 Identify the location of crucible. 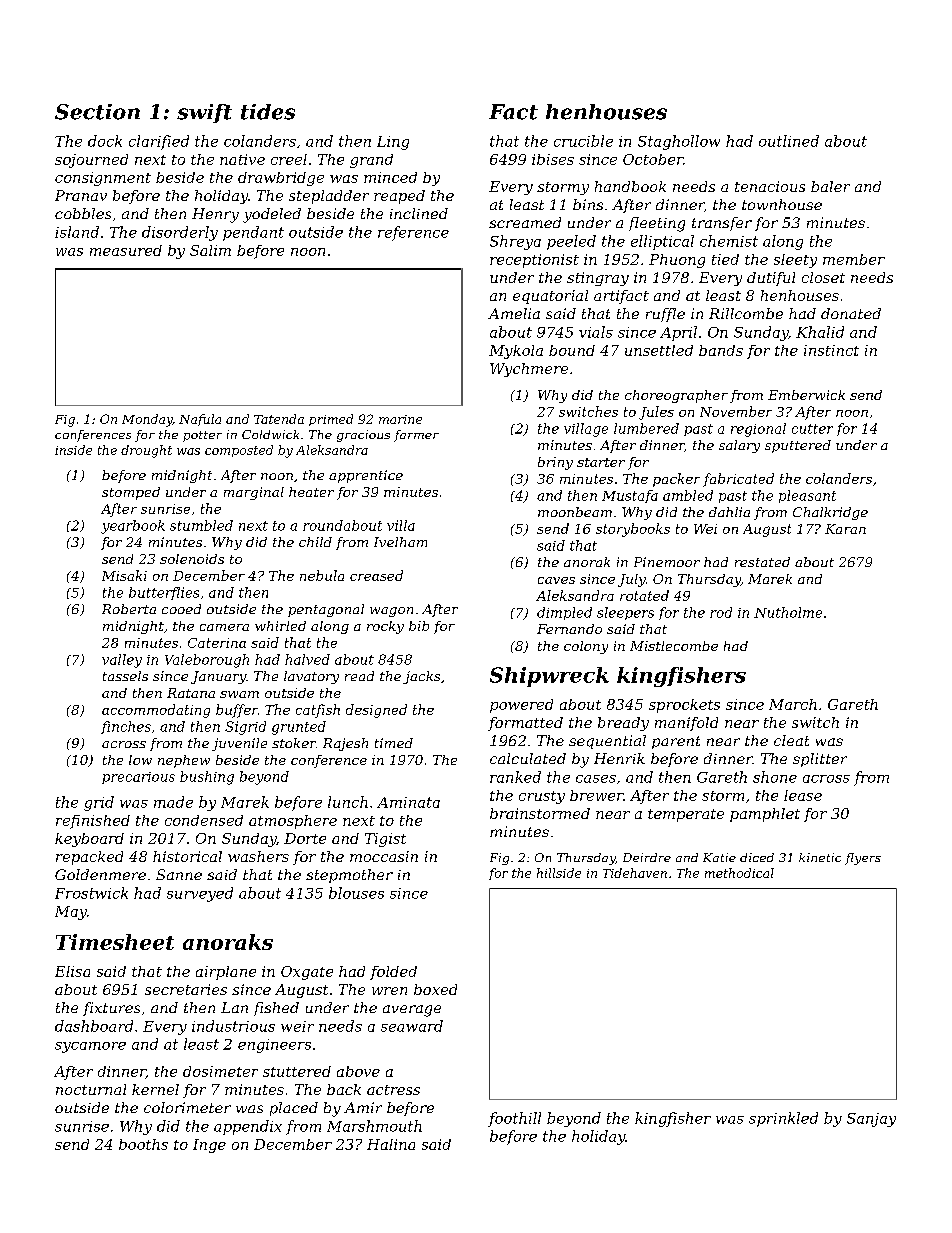
(583, 141).
